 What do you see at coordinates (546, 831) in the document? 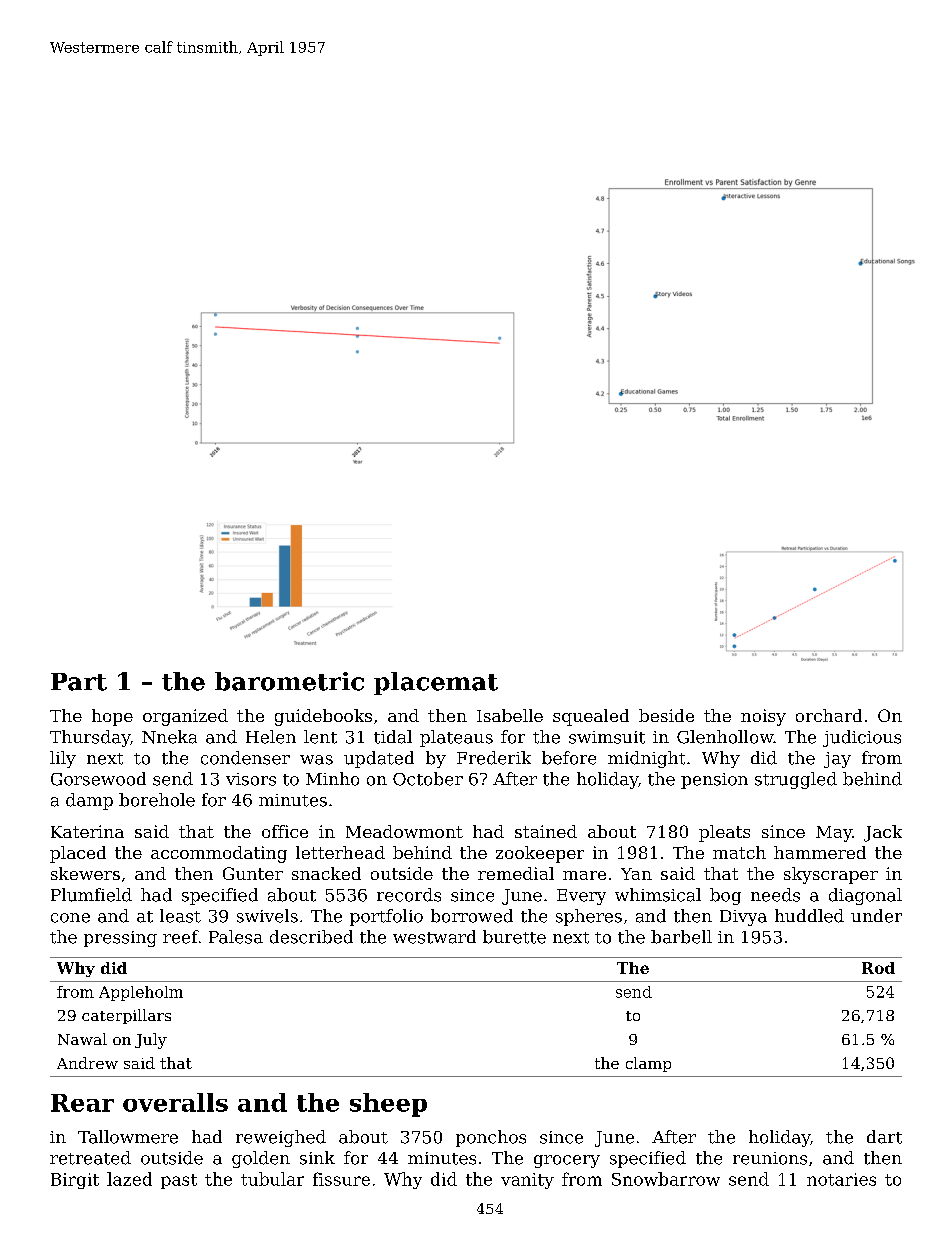
I see `stained` at bounding box center [546, 831].
